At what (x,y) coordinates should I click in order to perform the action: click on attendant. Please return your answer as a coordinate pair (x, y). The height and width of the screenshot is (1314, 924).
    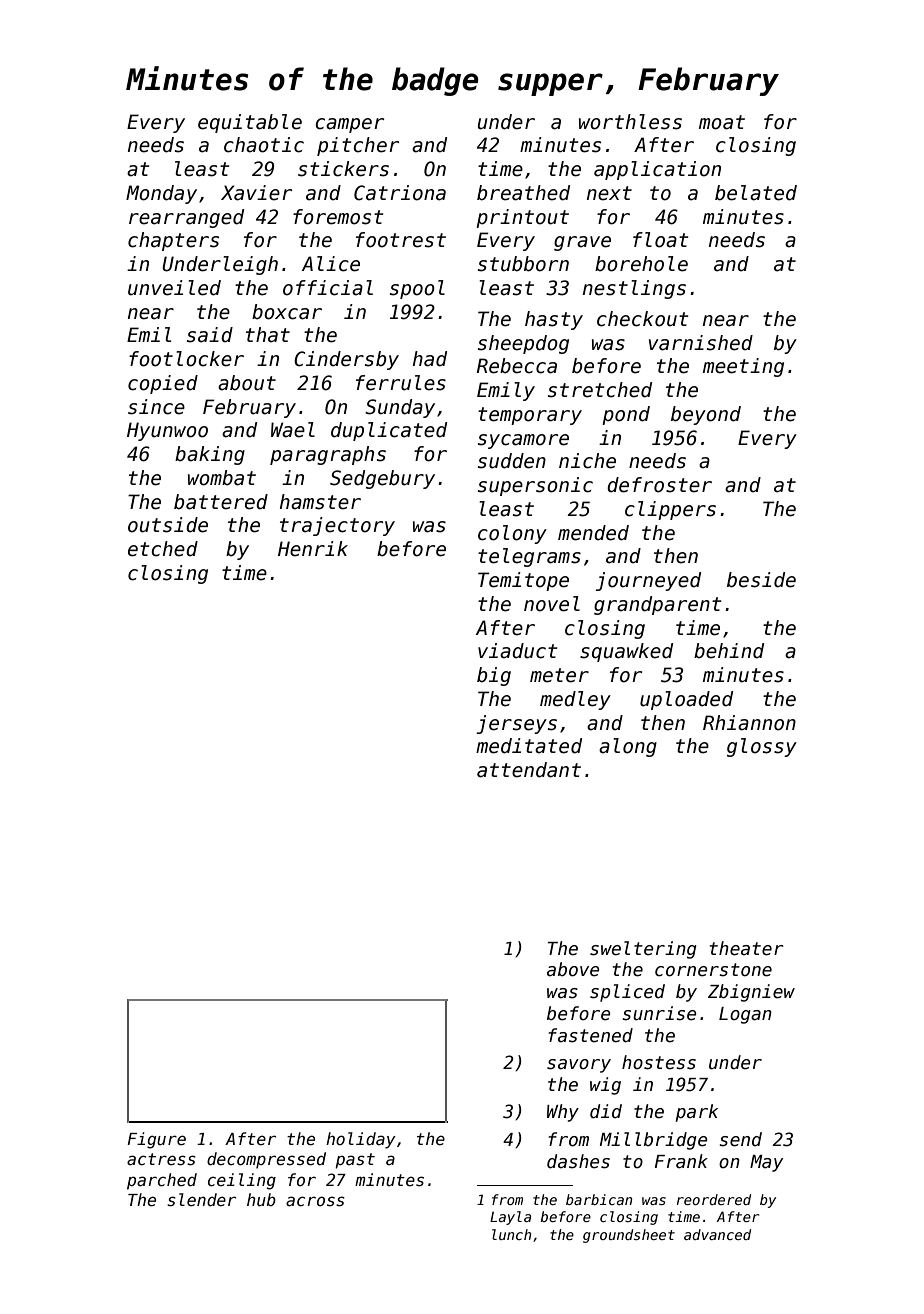
    Looking at the image, I should click on (529, 770).
